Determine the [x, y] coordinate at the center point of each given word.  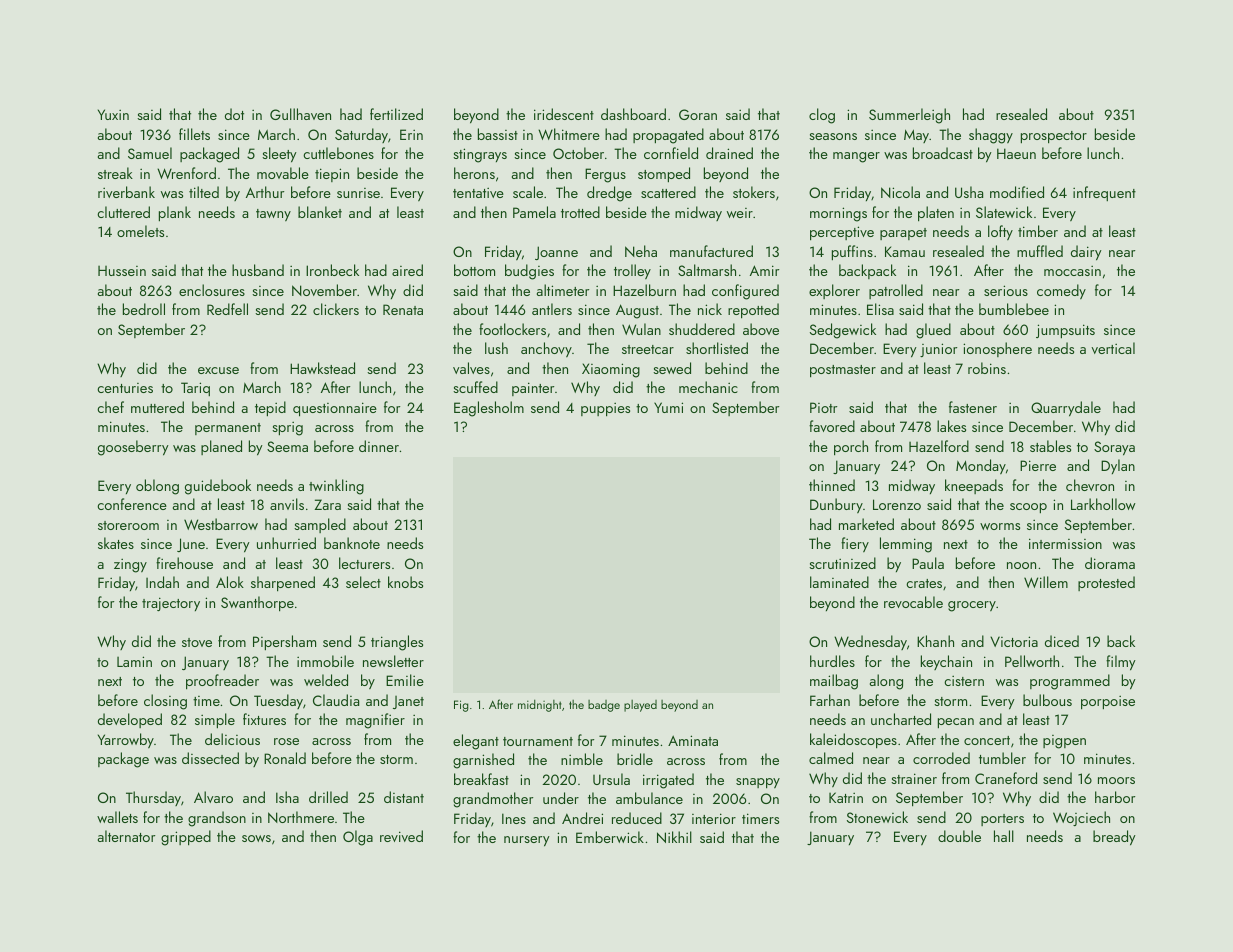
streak [115, 173]
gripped [186, 838]
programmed [1070, 682]
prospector [1054, 137]
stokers [754, 192]
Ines [514, 818]
